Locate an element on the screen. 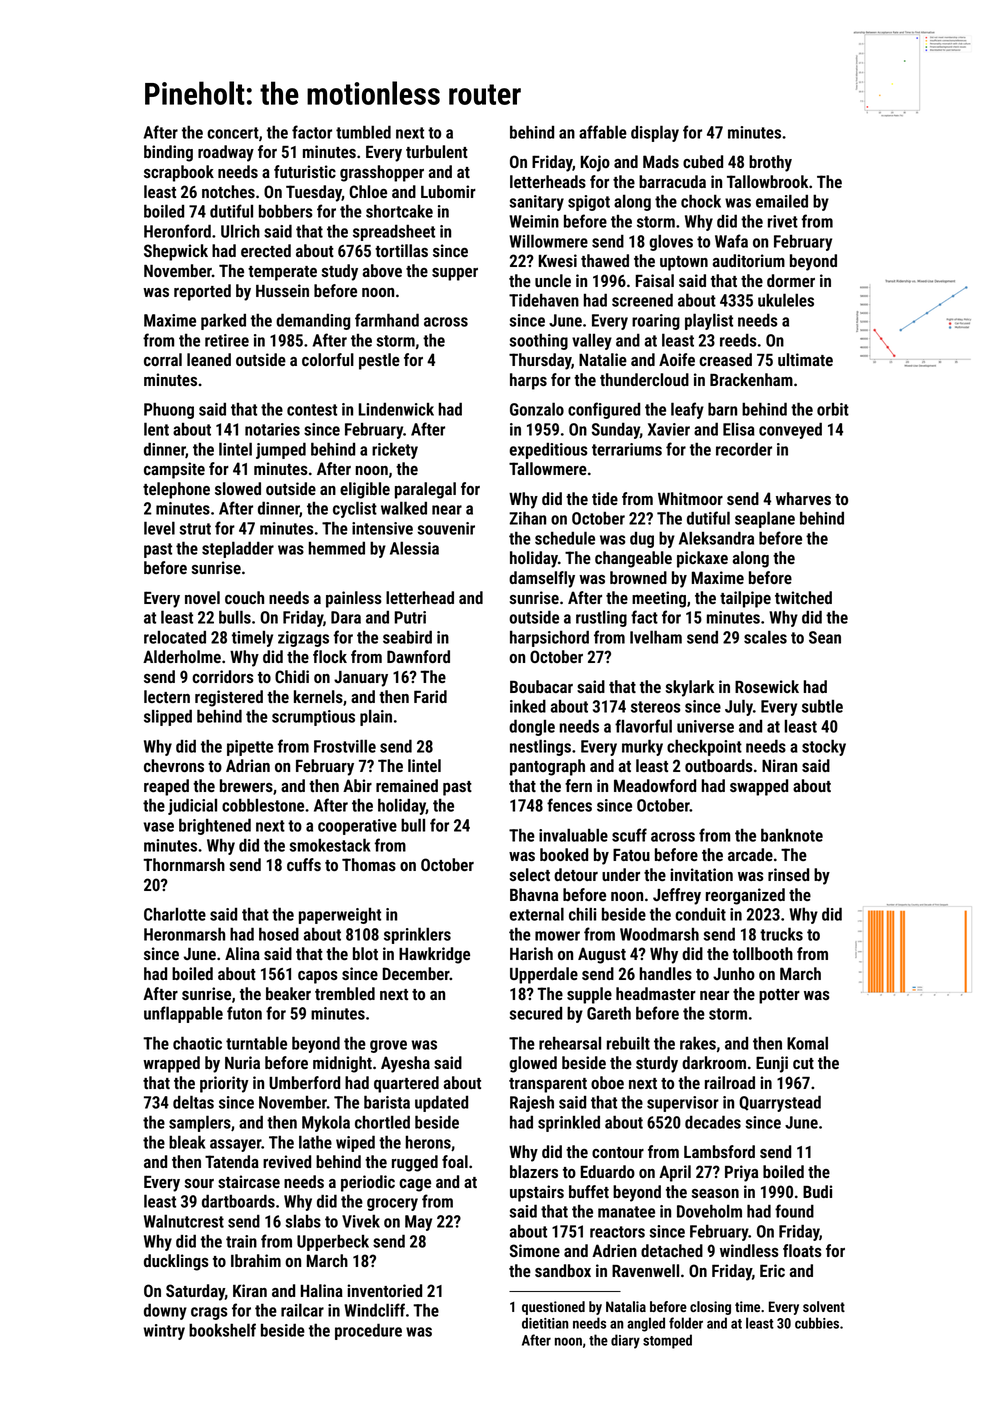  season is located at coordinates (715, 1193).
